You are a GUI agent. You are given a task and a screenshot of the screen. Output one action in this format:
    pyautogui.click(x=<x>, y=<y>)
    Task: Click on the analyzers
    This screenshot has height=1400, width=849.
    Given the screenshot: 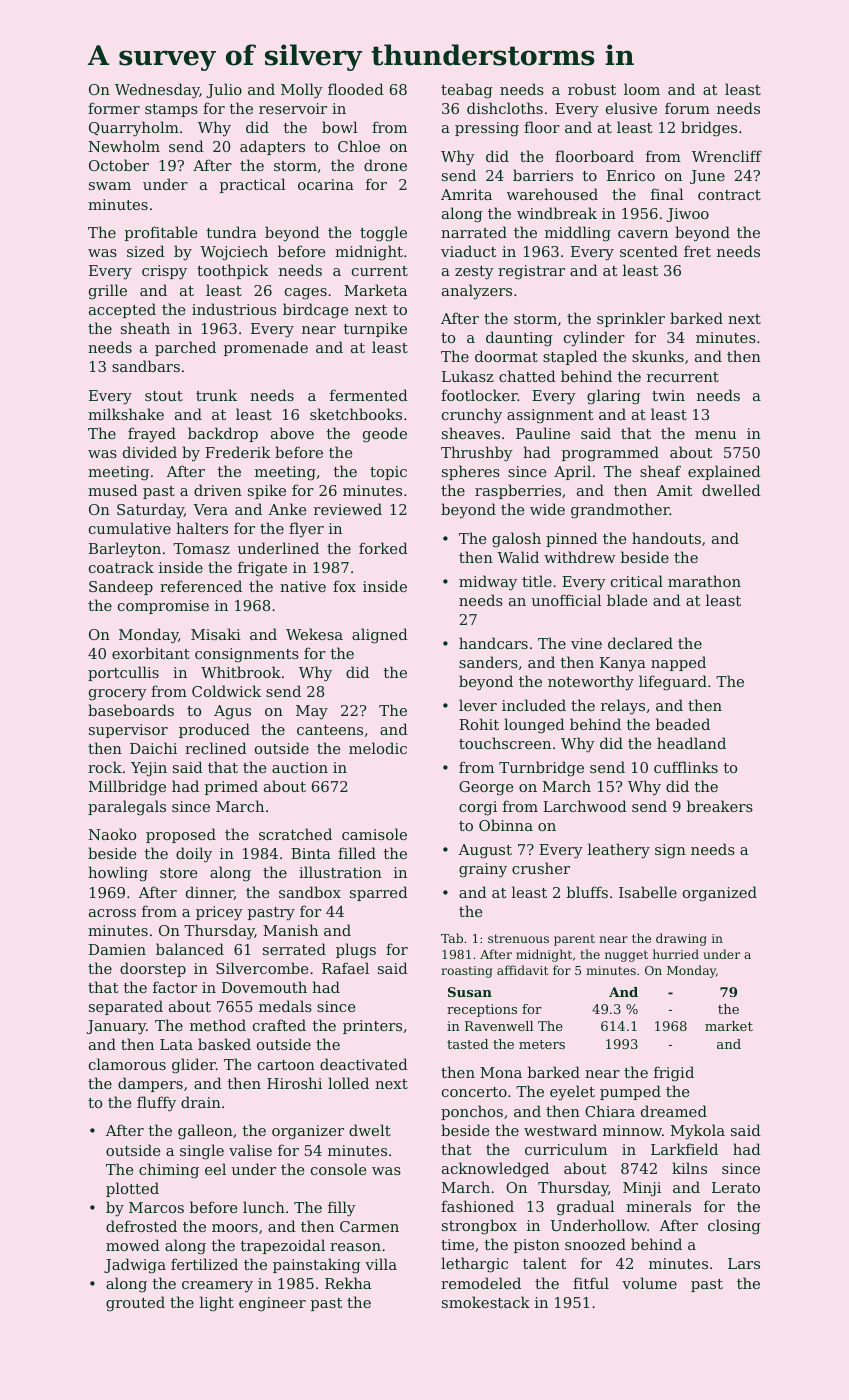 What is the action you would take?
    pyautogui.click(x=477, y=292)
